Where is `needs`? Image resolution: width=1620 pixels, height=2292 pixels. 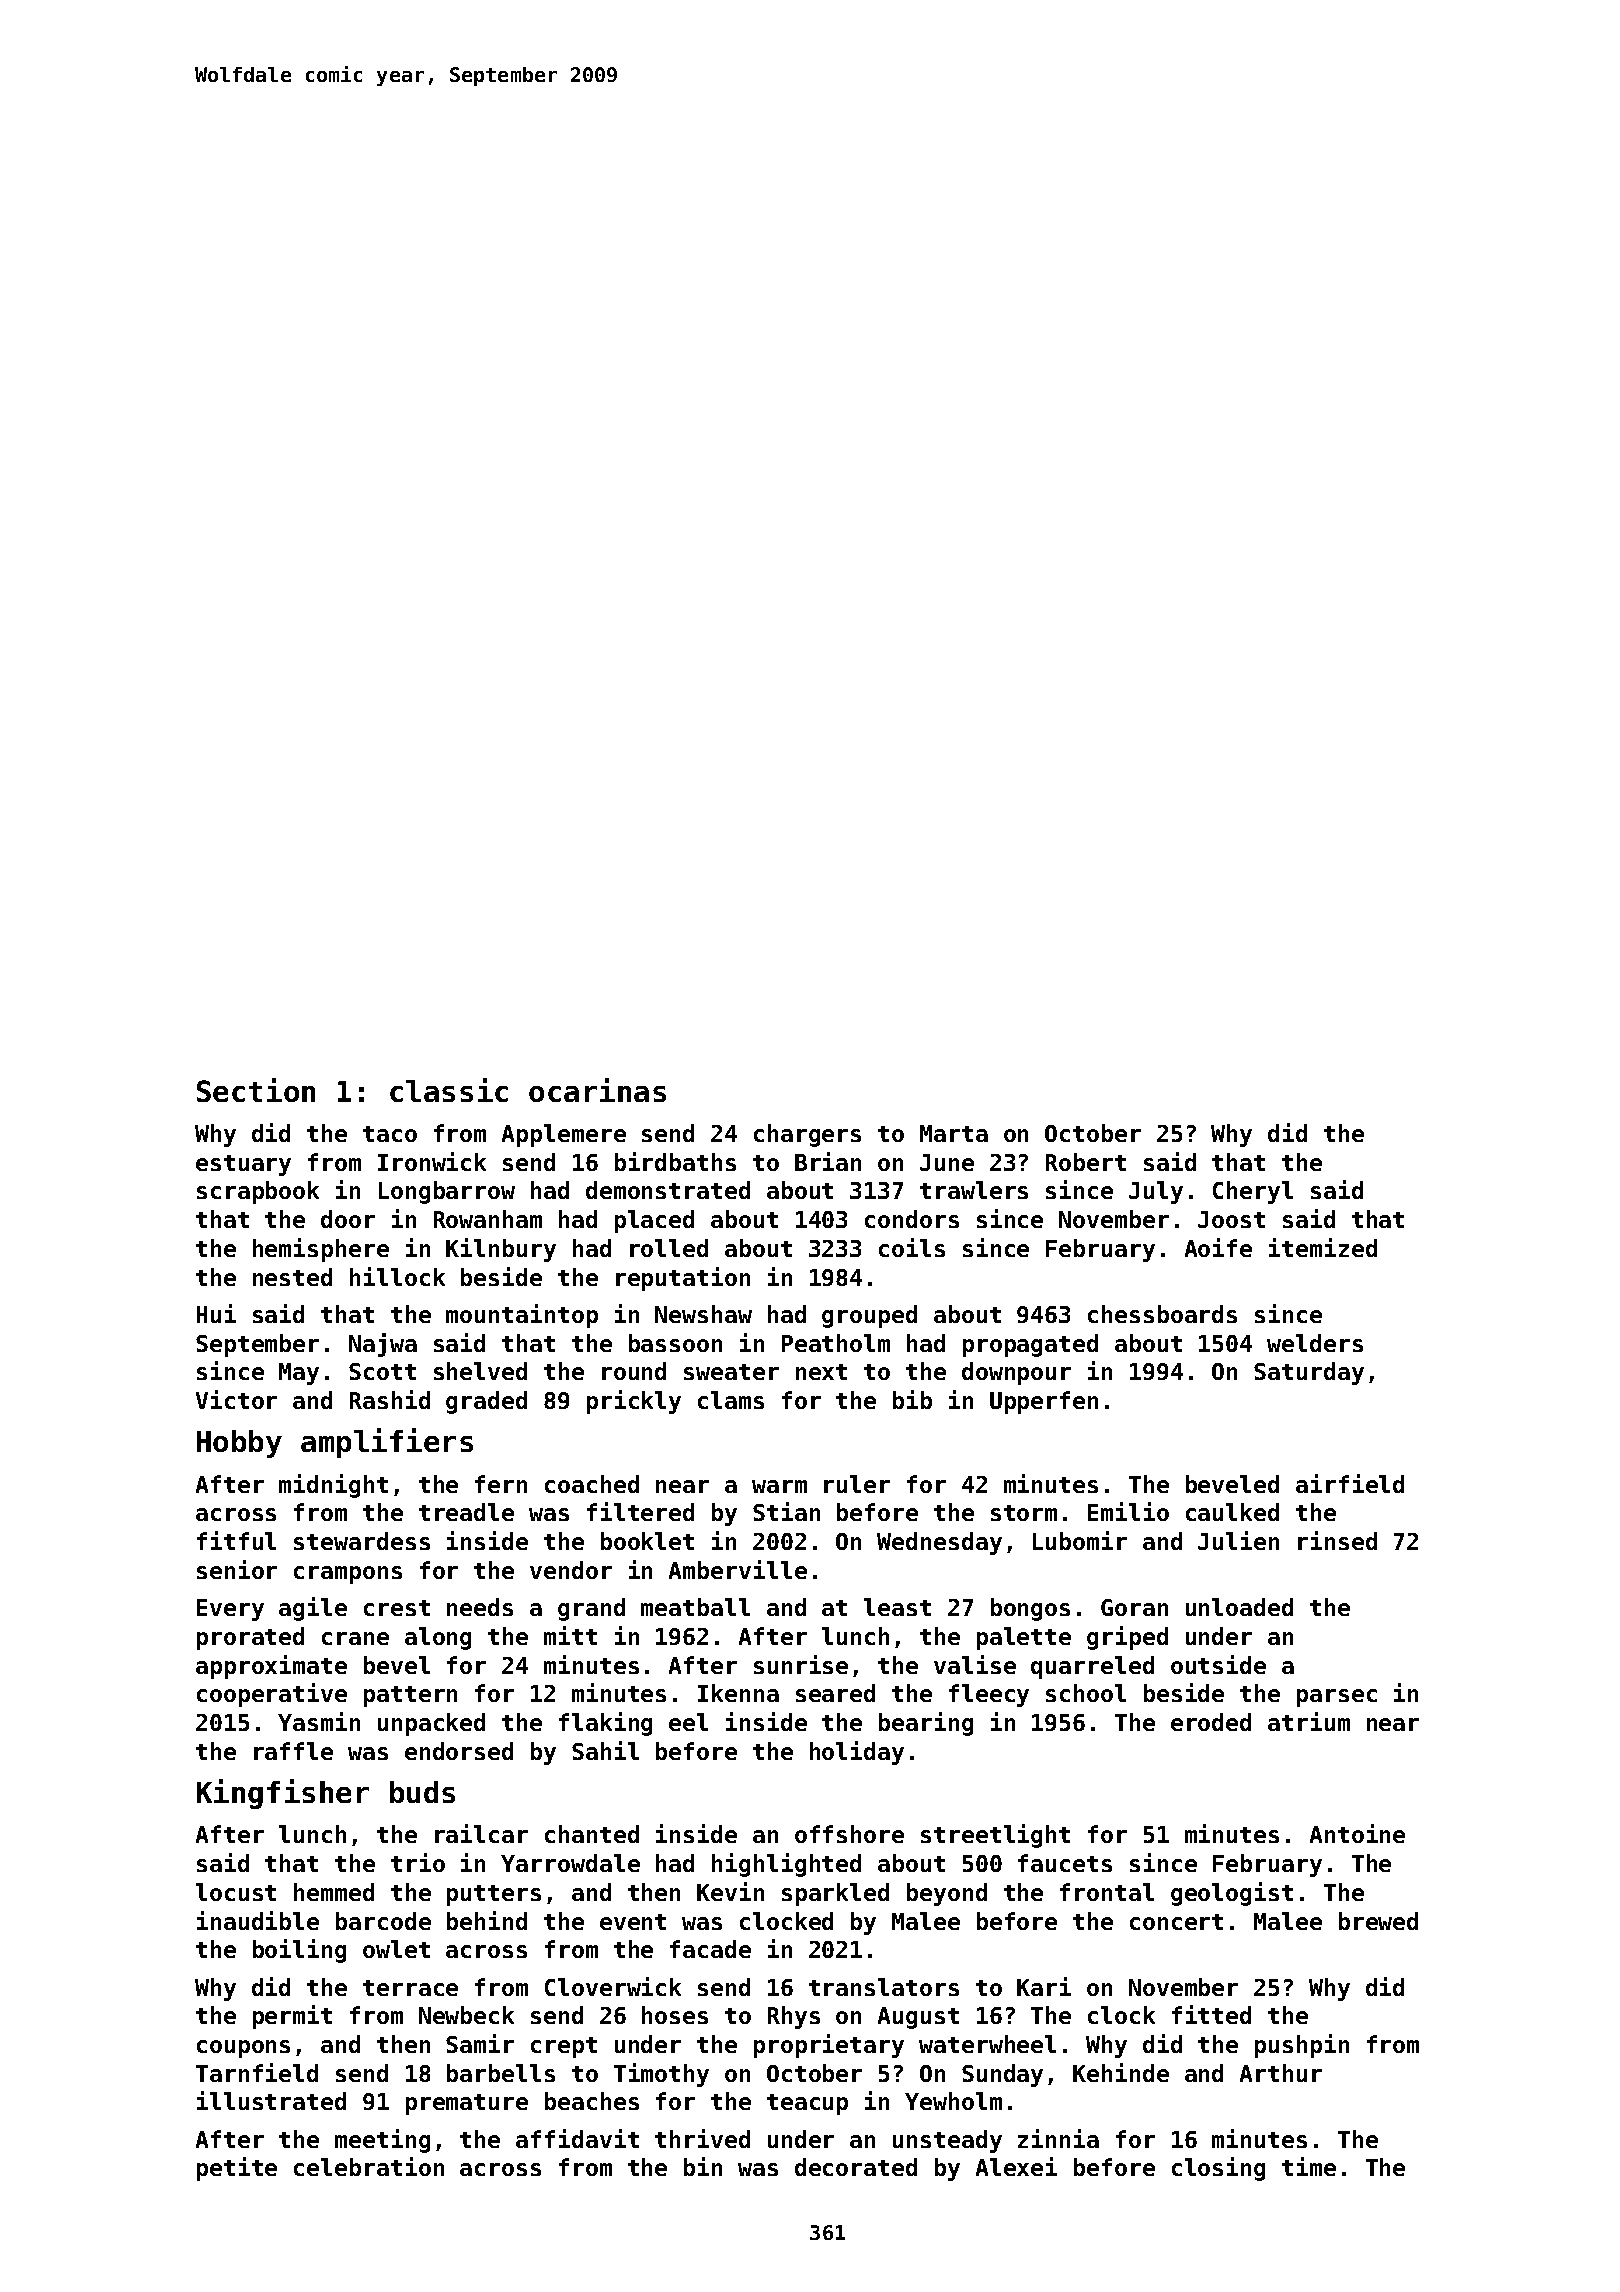 needs is located at coordinates (480, 1607).
